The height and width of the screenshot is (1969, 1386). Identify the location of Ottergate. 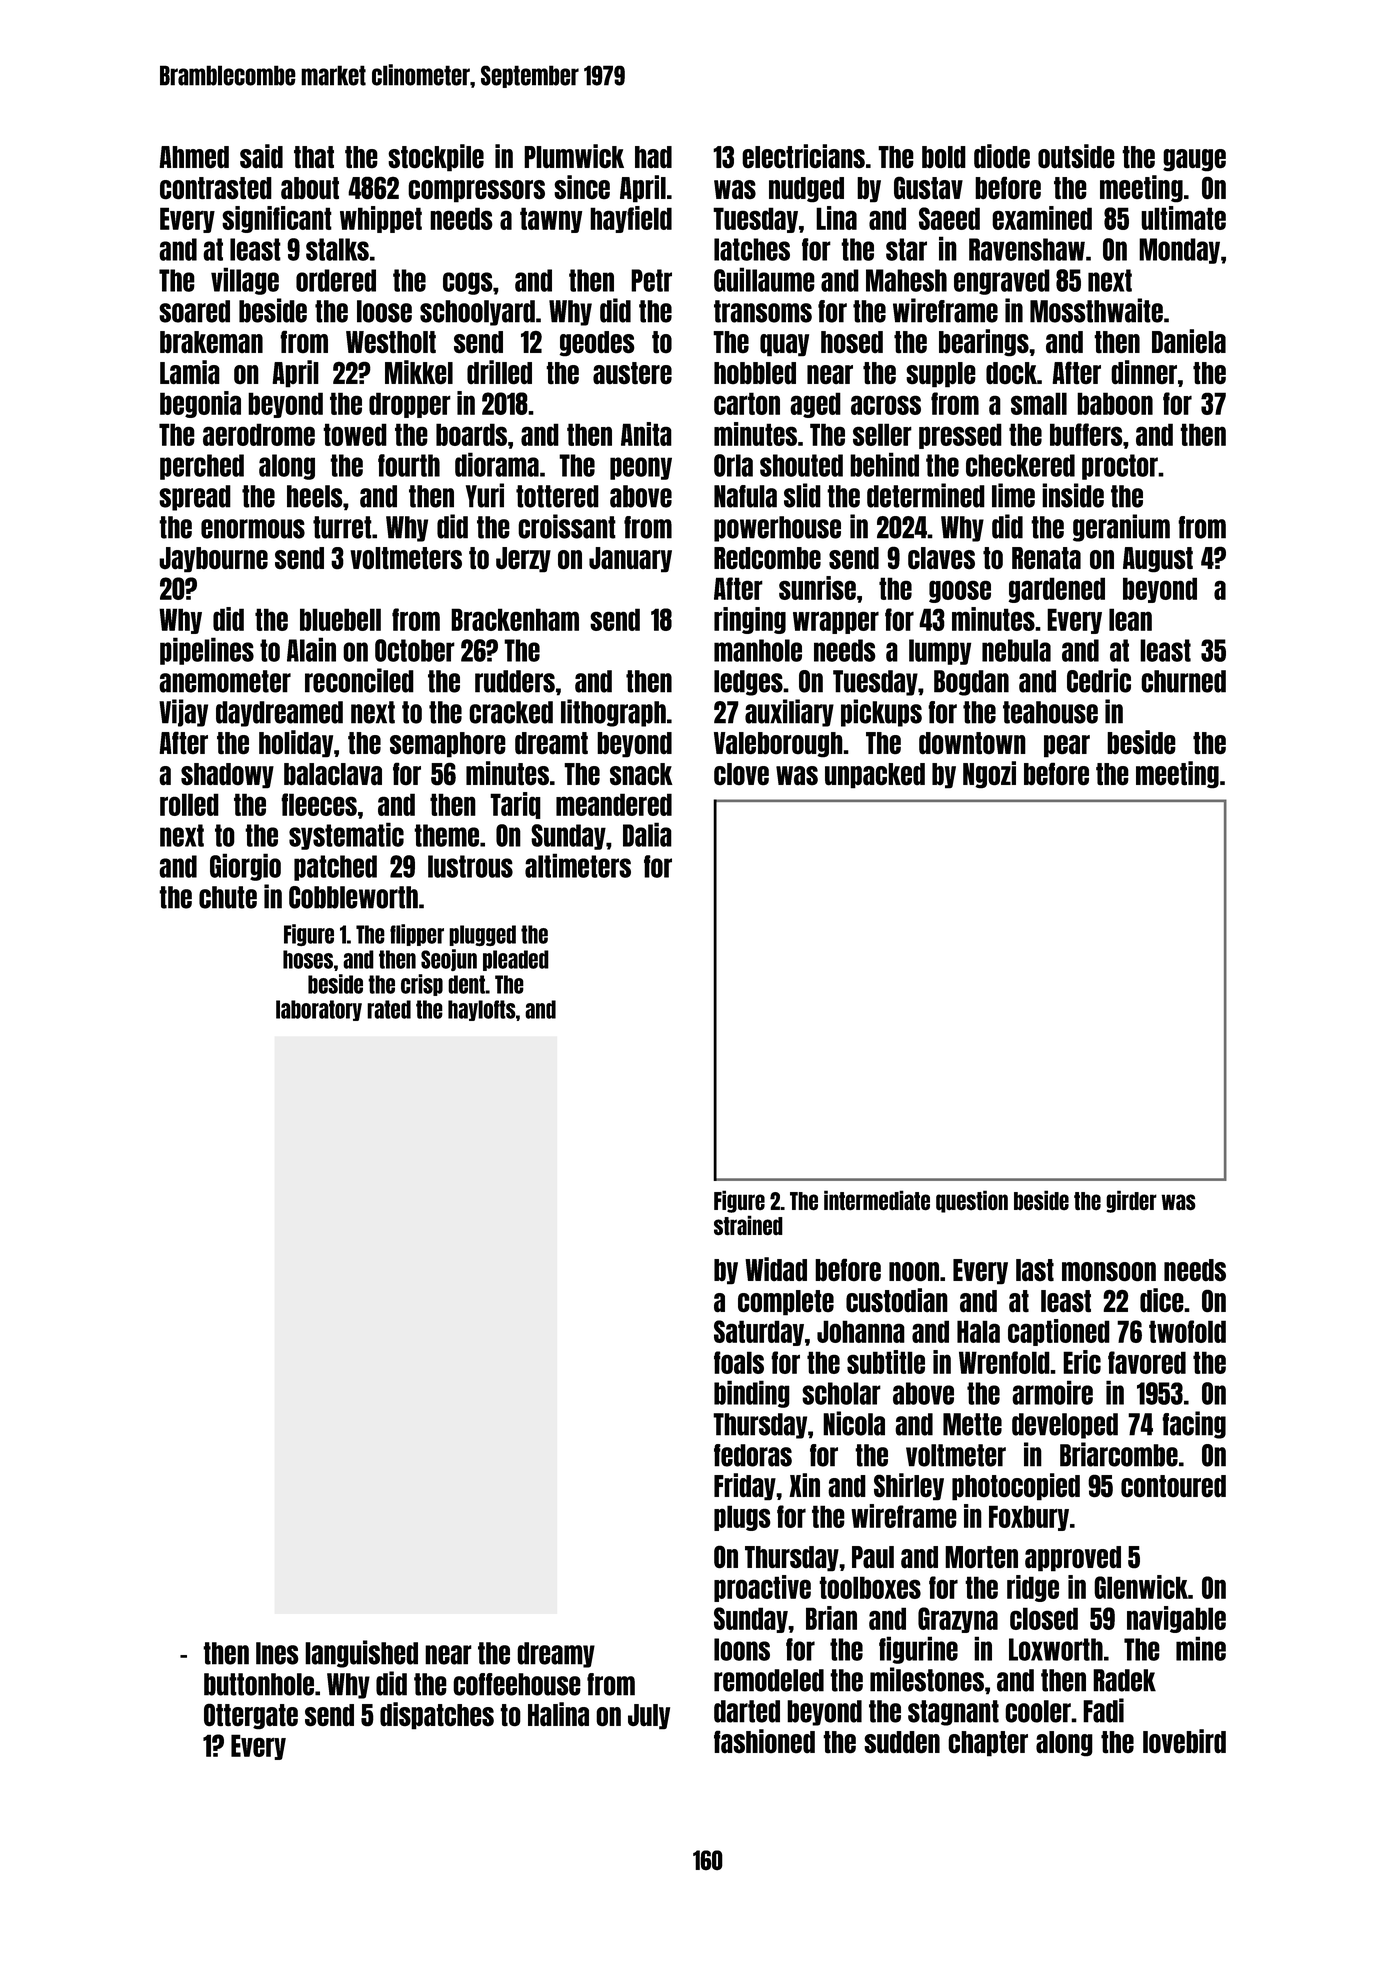
(251, 1716).
